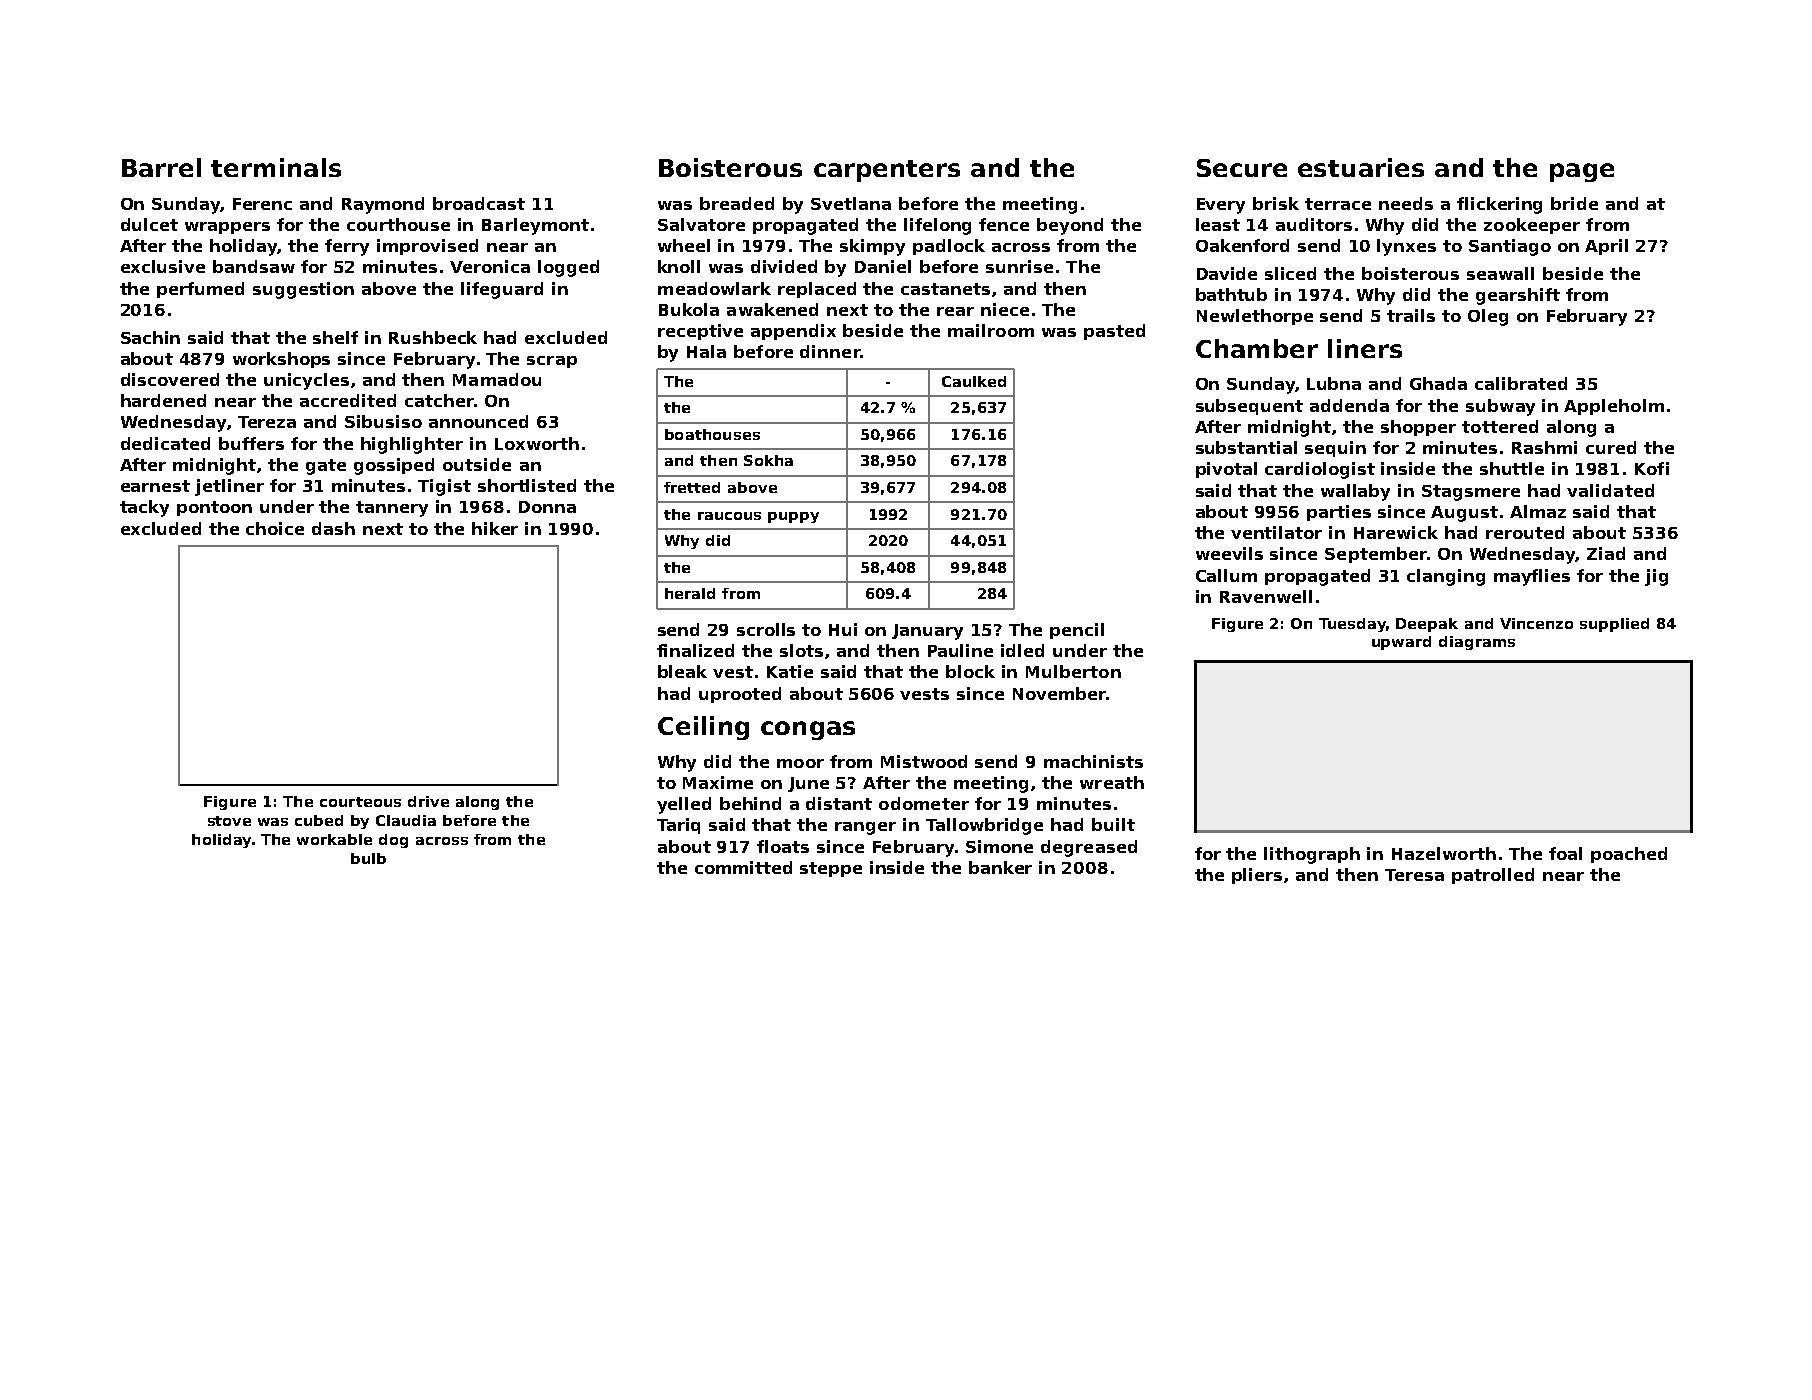 The height and width of the screenshot is (1400, 1812). What do you see at coordinates (368, 858) in the screenshot?
I see `bulb` at bounding box center [368, 858].
